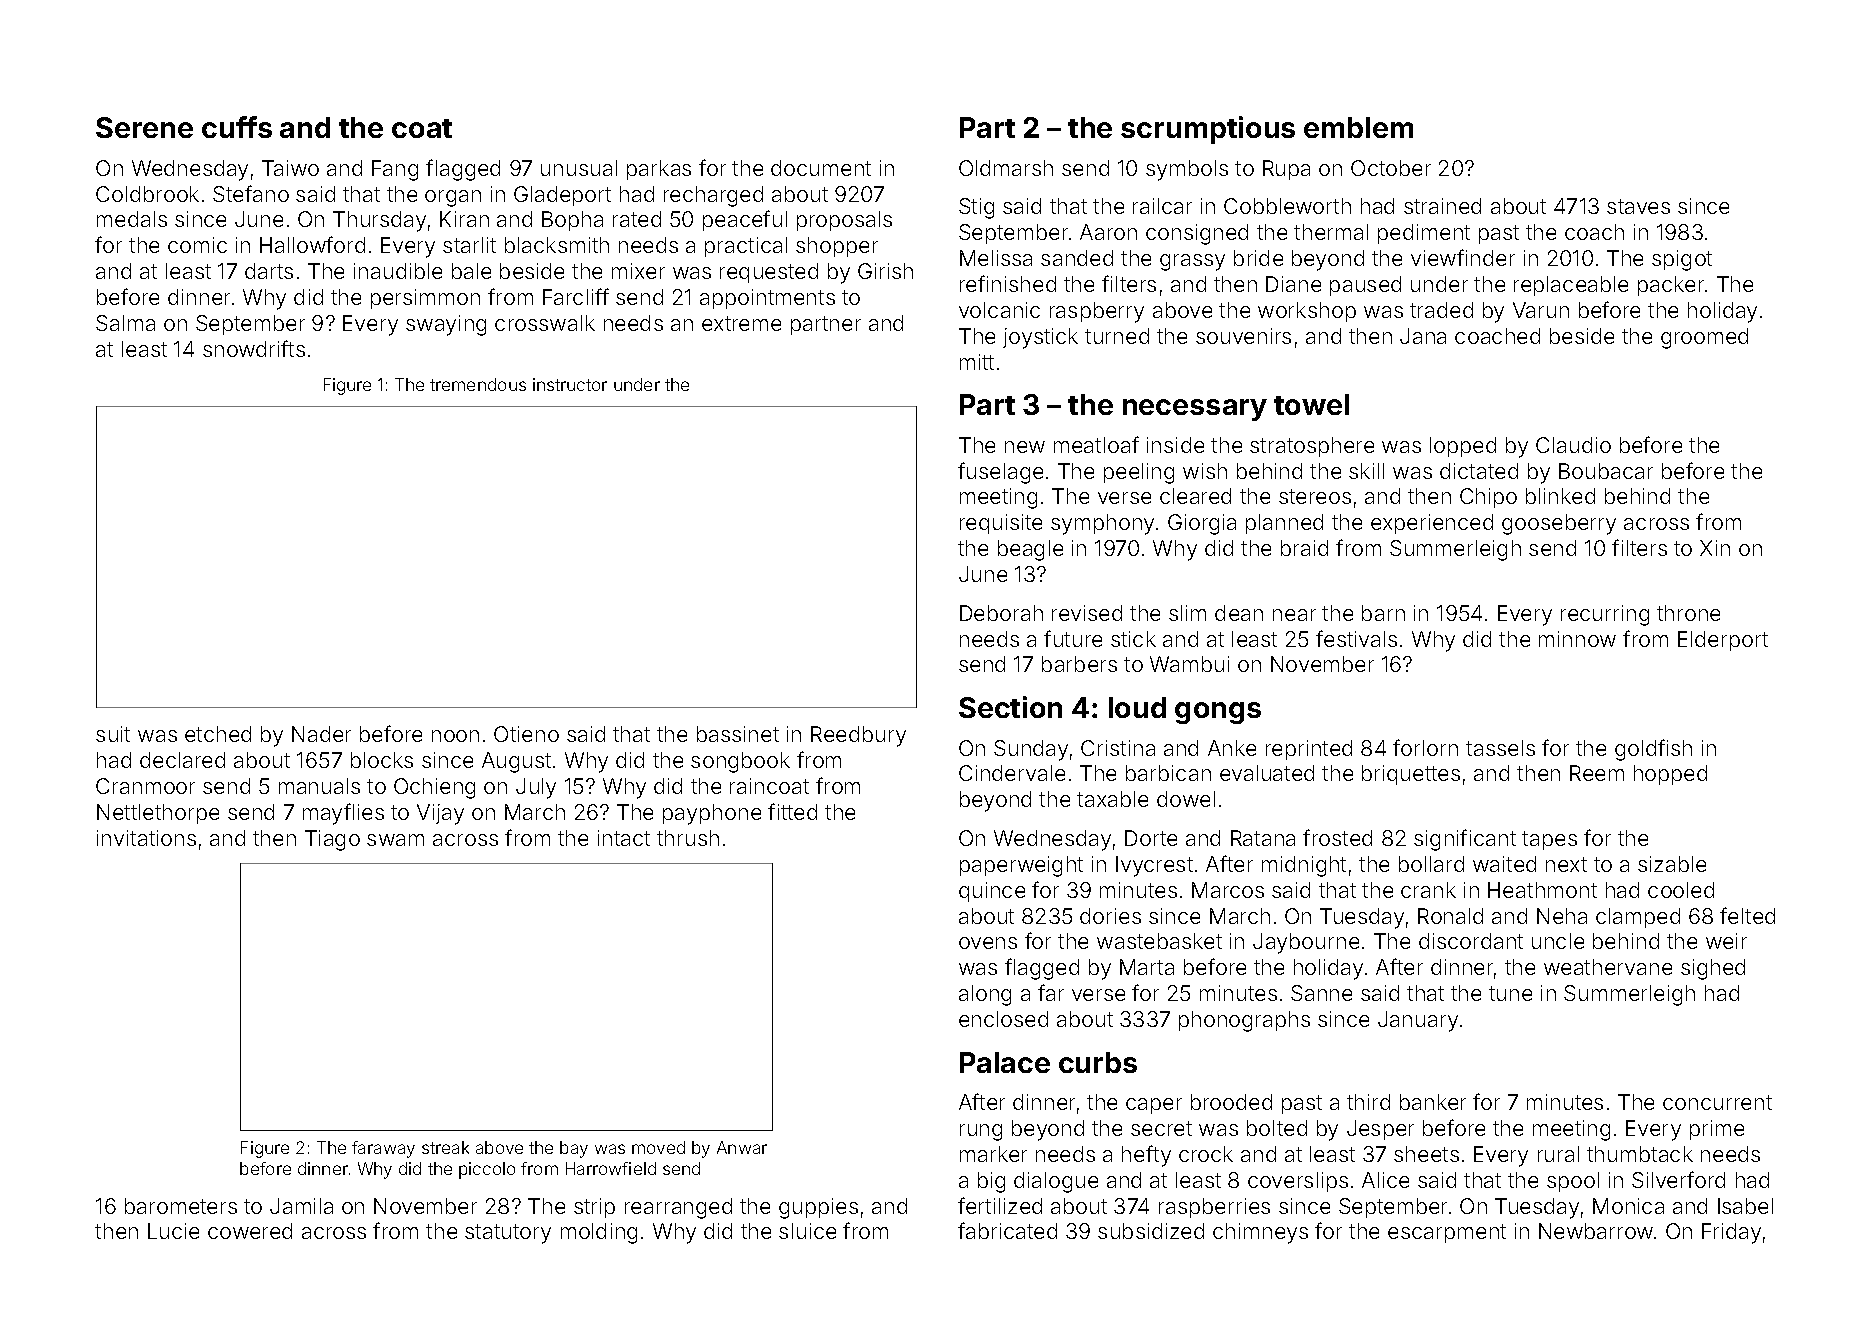 This image has height=1326, width=1875. Describe the element at coordinates (745, 220) in the image. I see `peaceful` at that location.
